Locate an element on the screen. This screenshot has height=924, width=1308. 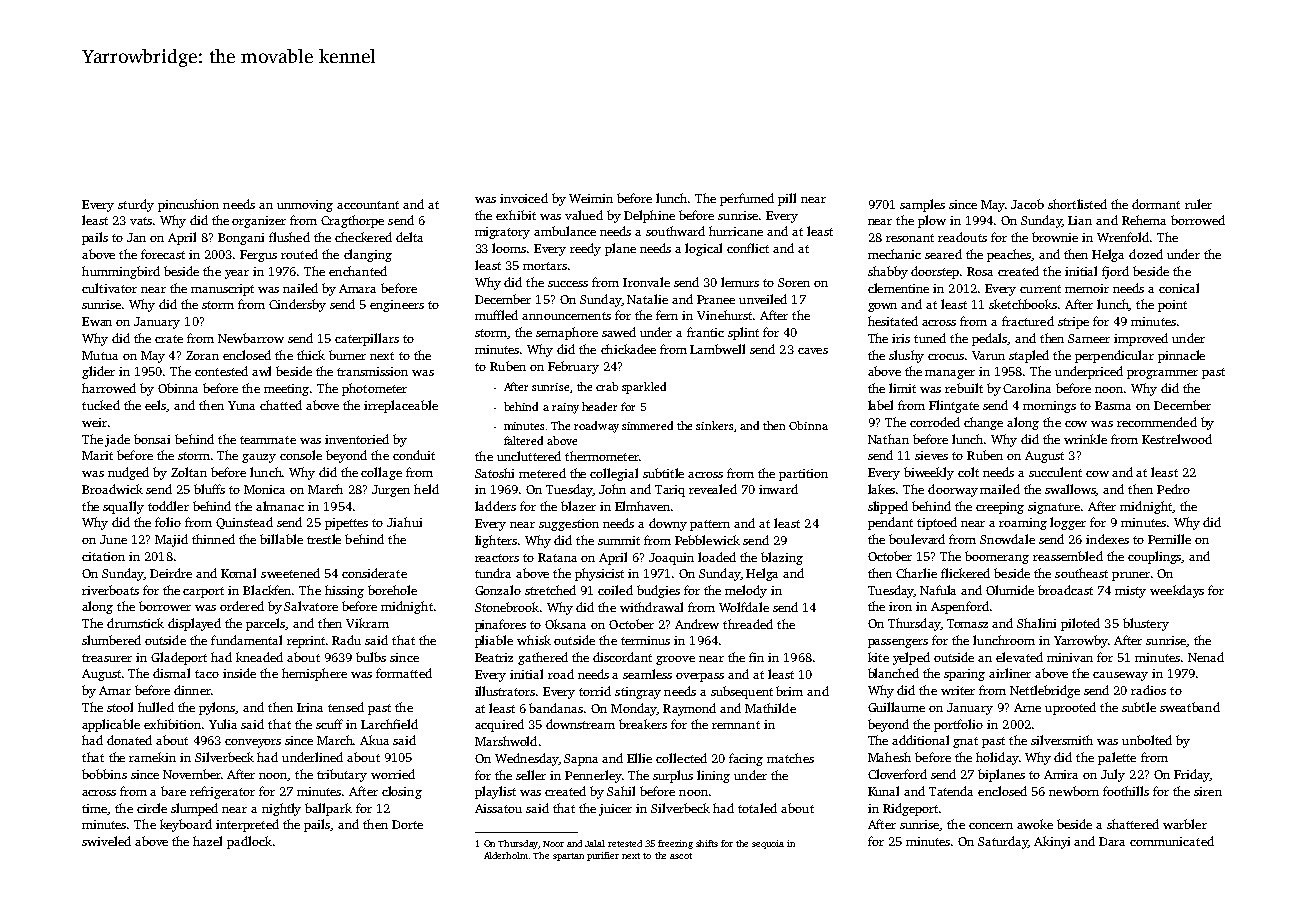
matches is located at coordinates (790, 758).
